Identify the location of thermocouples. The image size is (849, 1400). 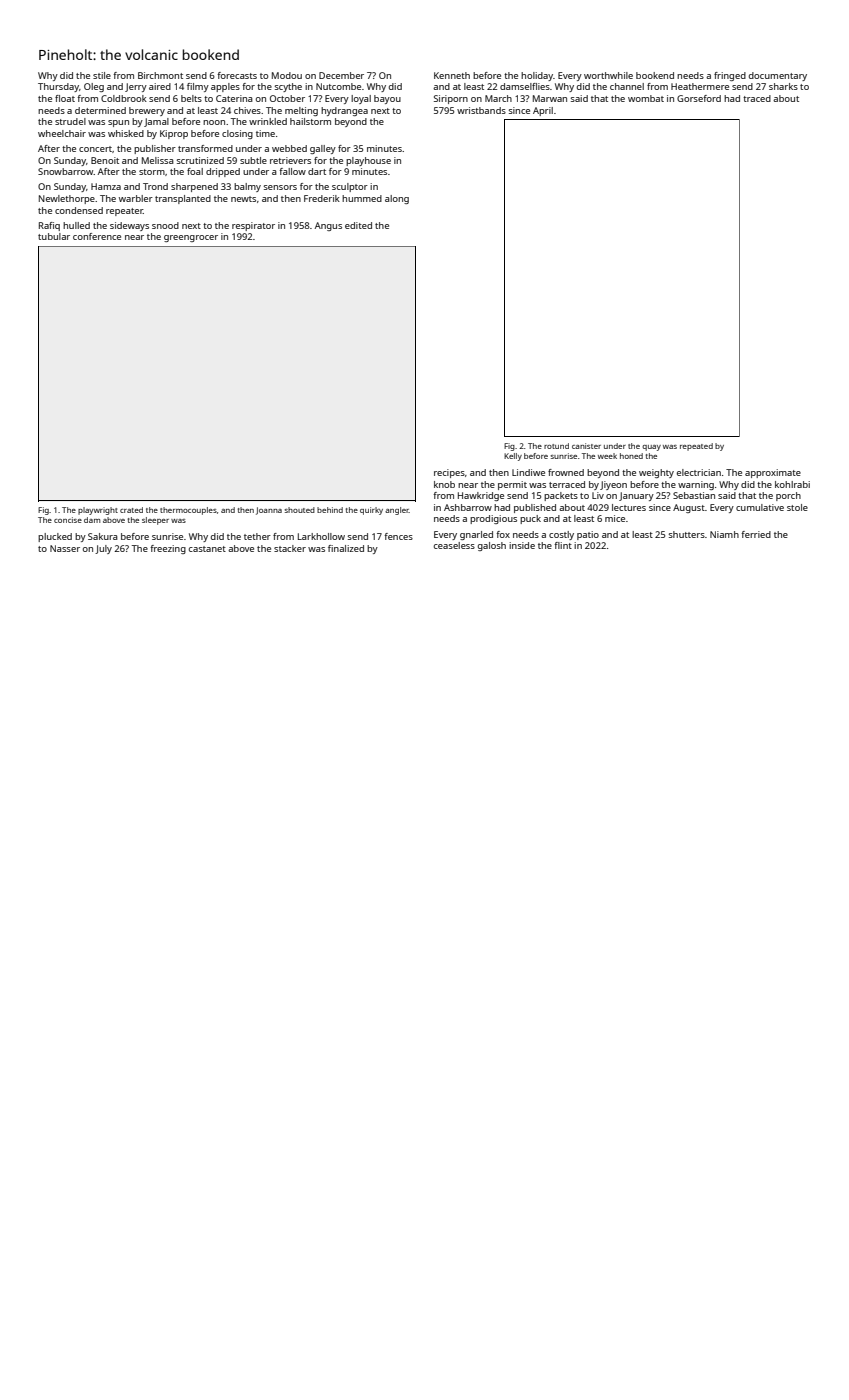
(188, 511).
